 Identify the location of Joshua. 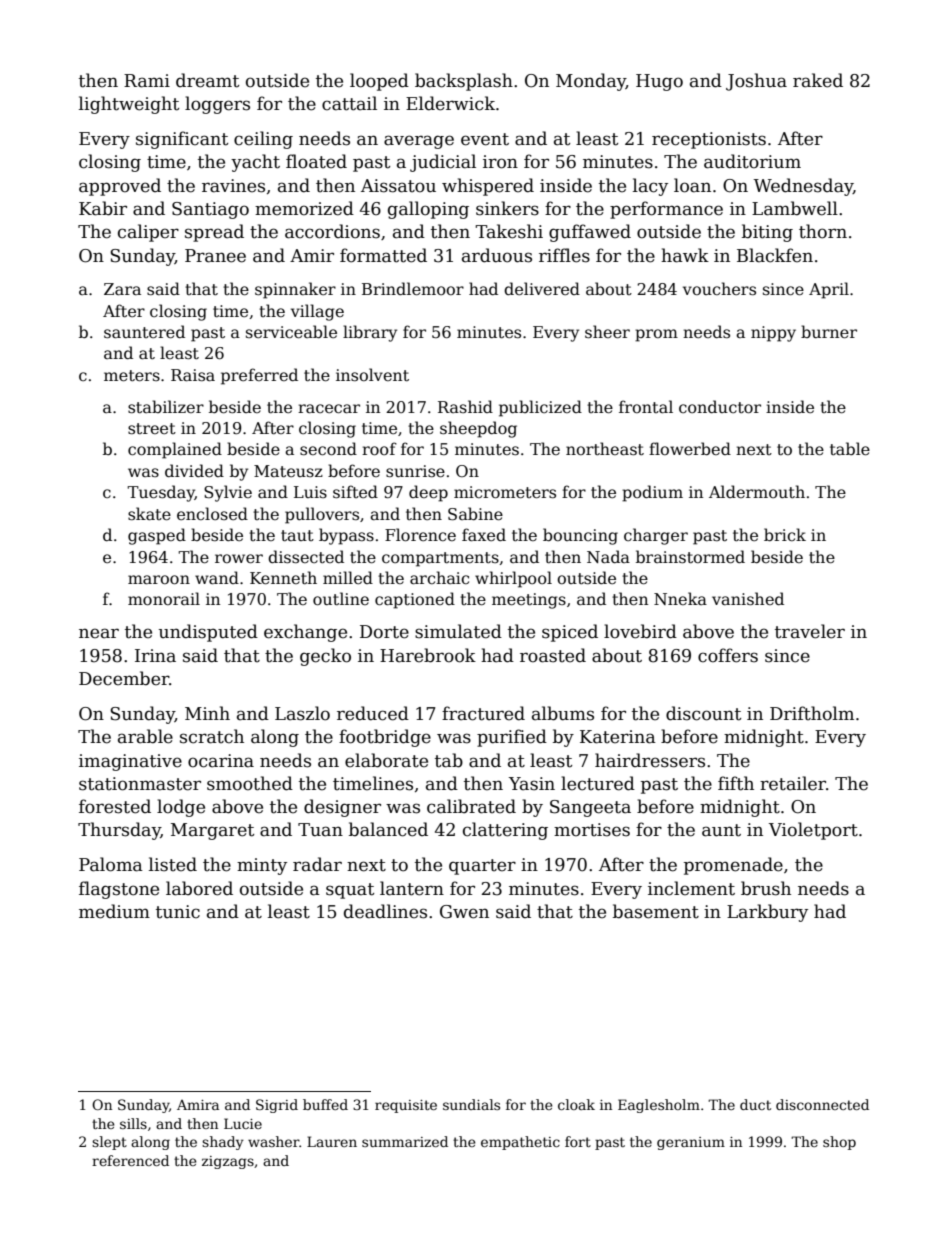
(756, 82).
